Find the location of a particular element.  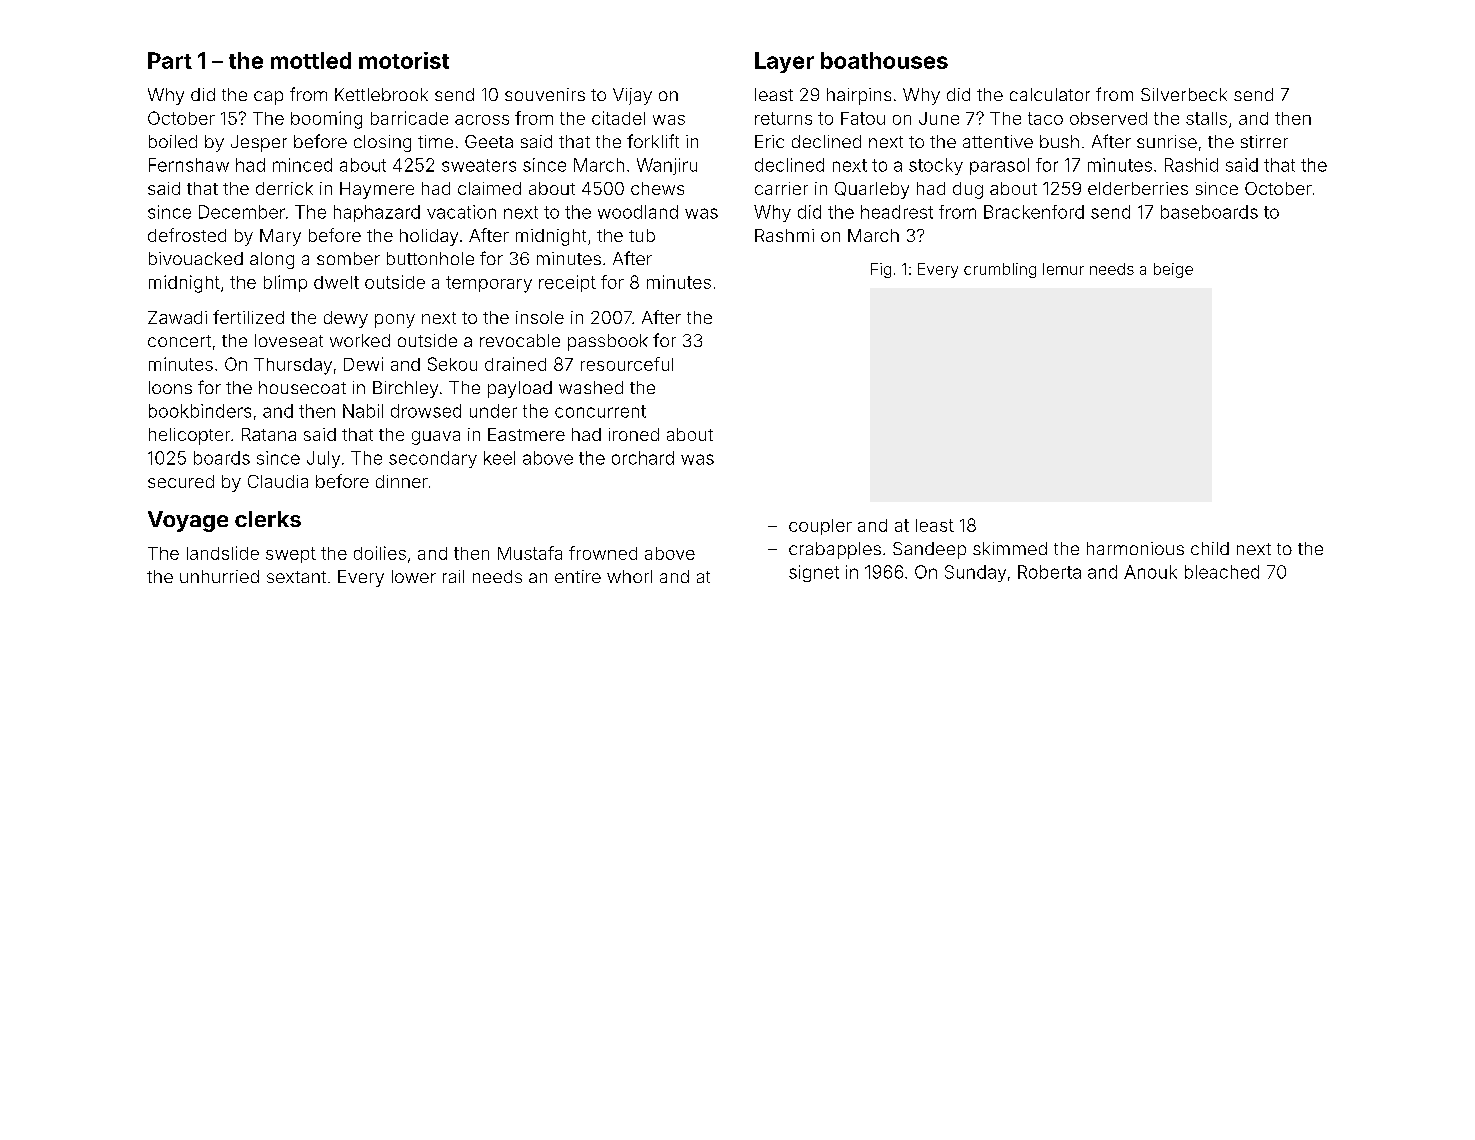

skimmed is located at coordinates (1010, 548).
